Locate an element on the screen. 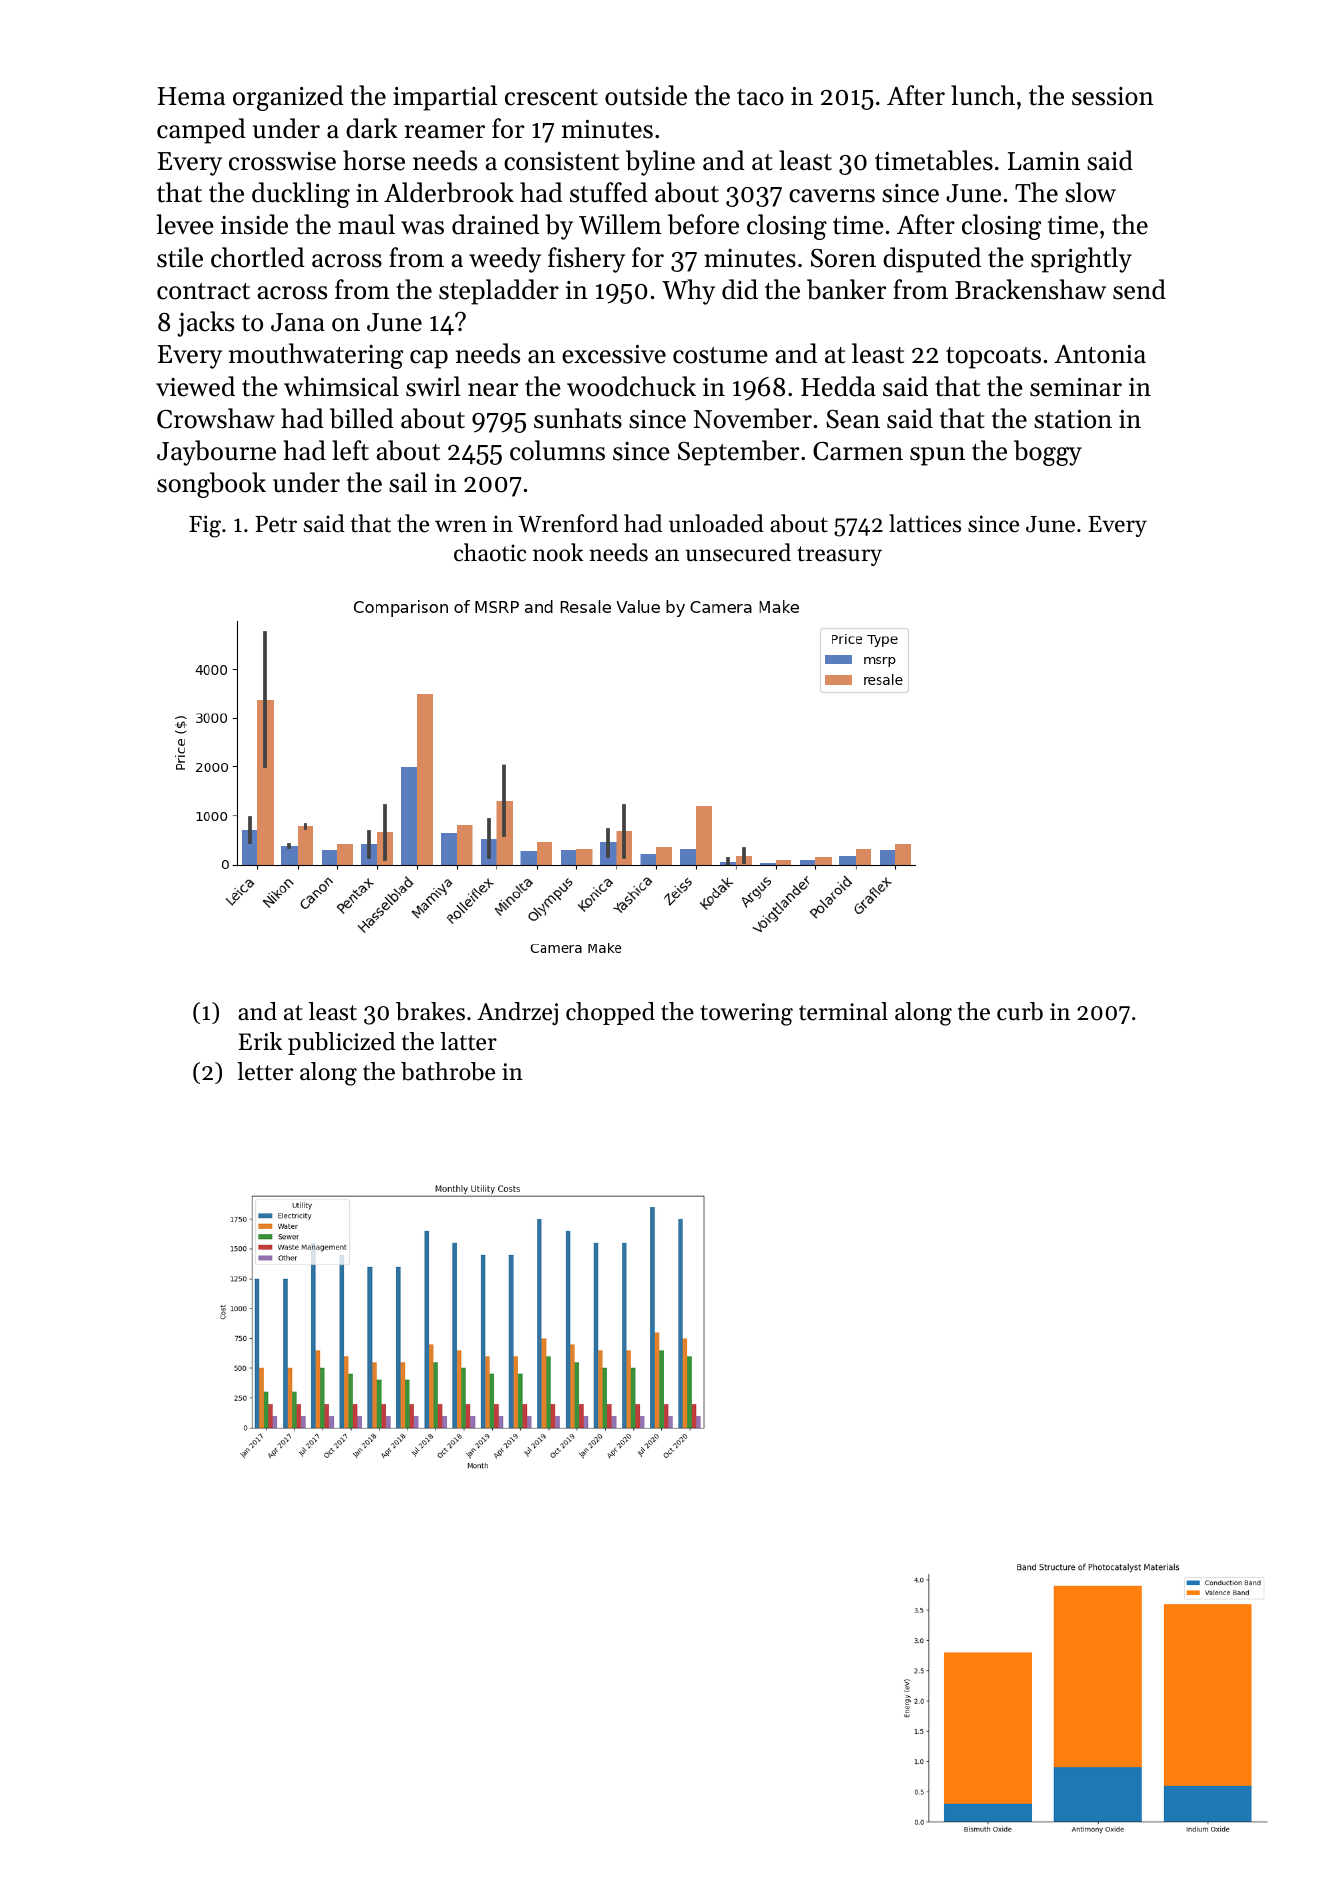  letter is located at coordinates (265, 1071).
